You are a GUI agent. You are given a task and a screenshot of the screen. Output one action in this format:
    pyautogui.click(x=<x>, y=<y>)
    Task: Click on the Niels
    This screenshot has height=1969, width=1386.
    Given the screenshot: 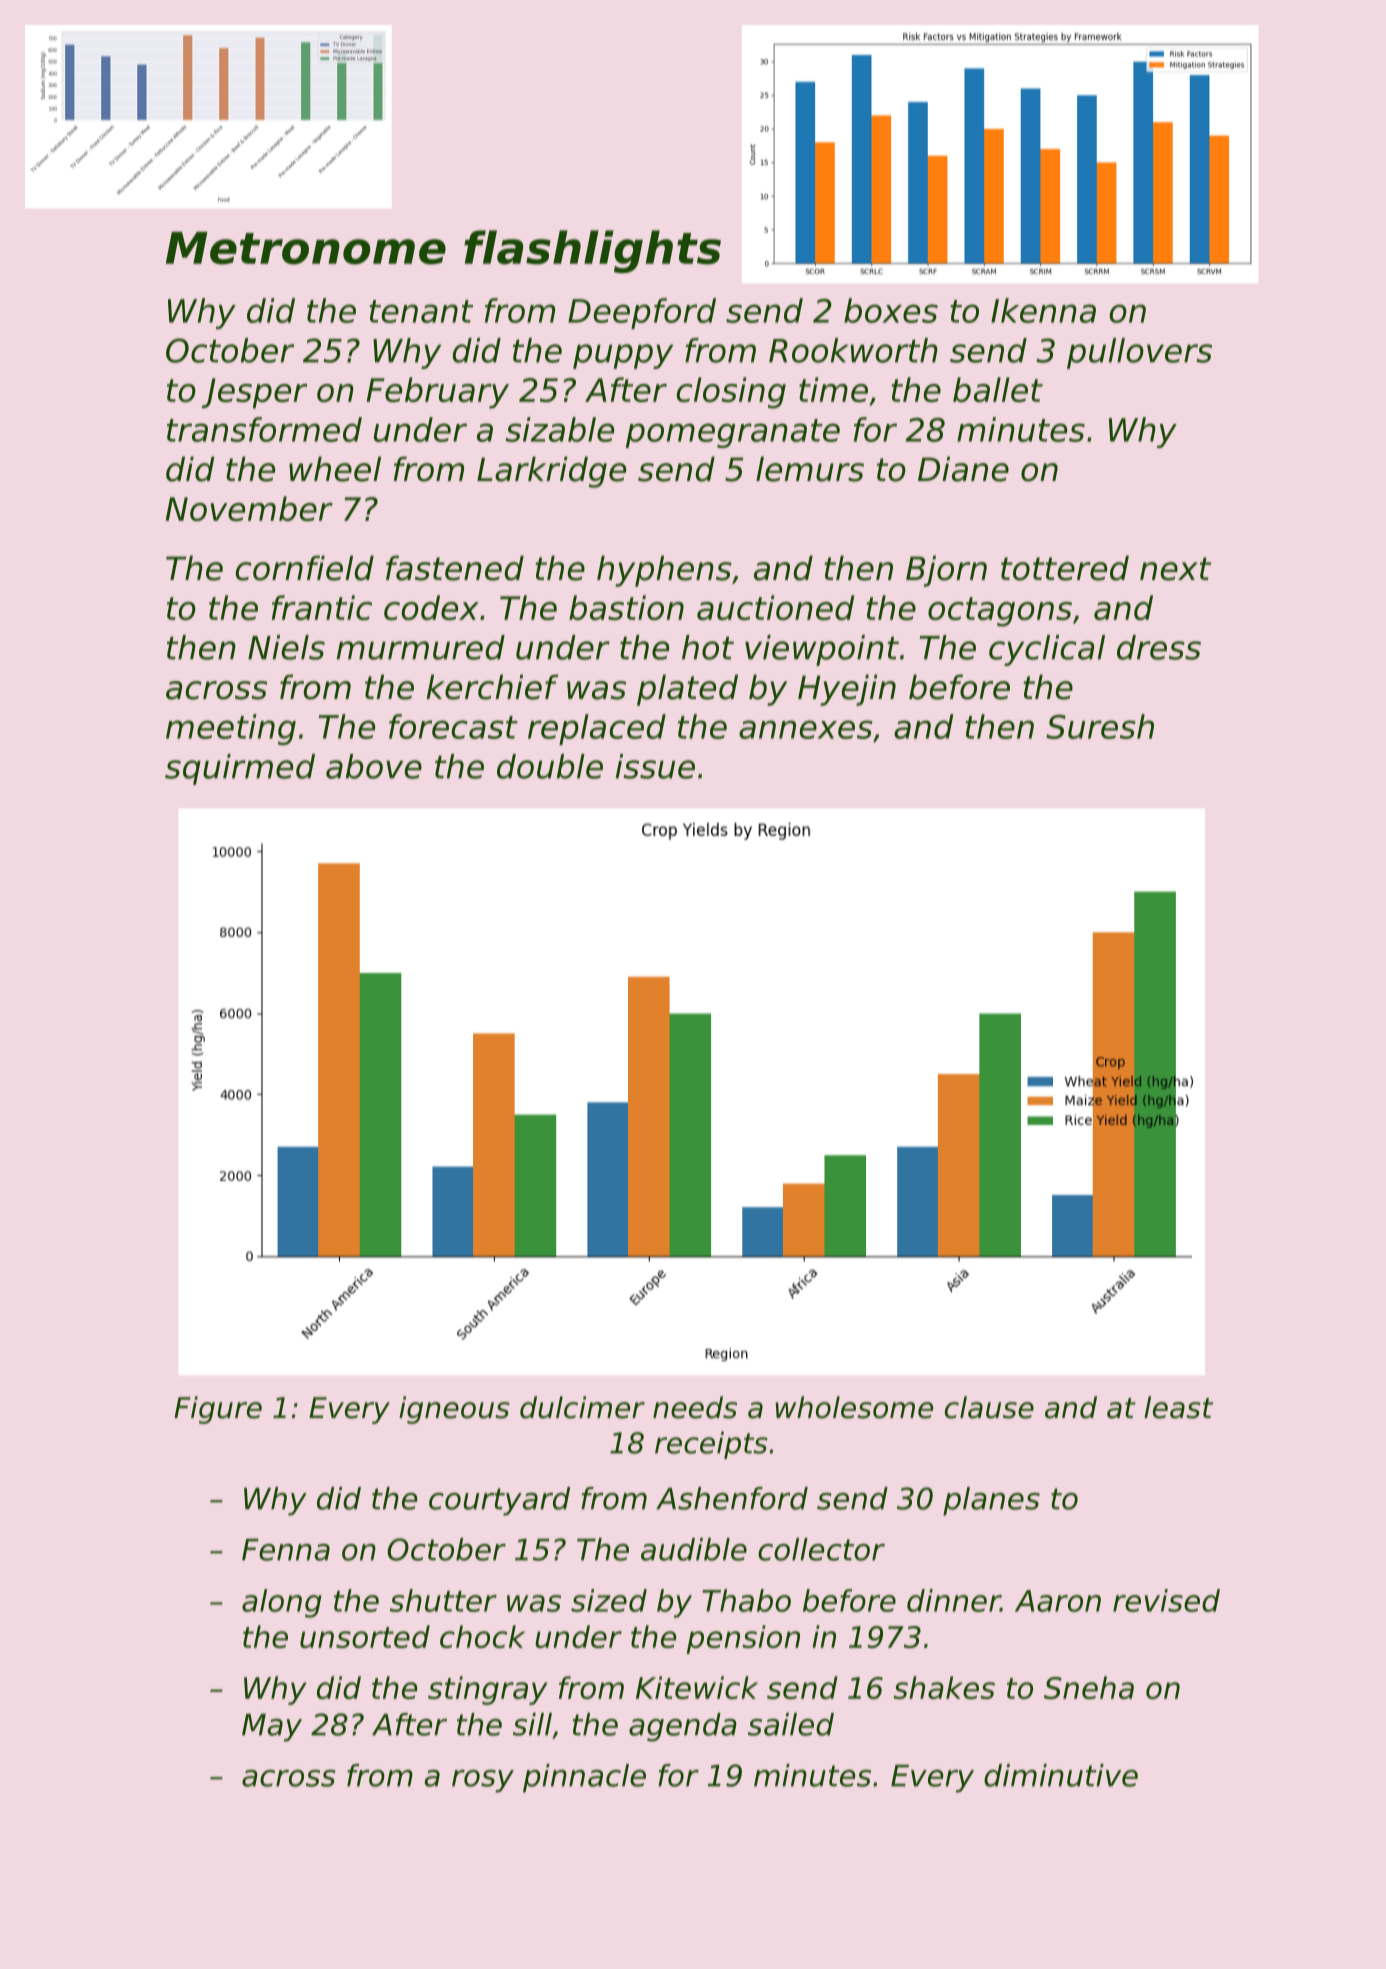 What is the action you would take?
    pyautogui.click(x=286, y=647)
